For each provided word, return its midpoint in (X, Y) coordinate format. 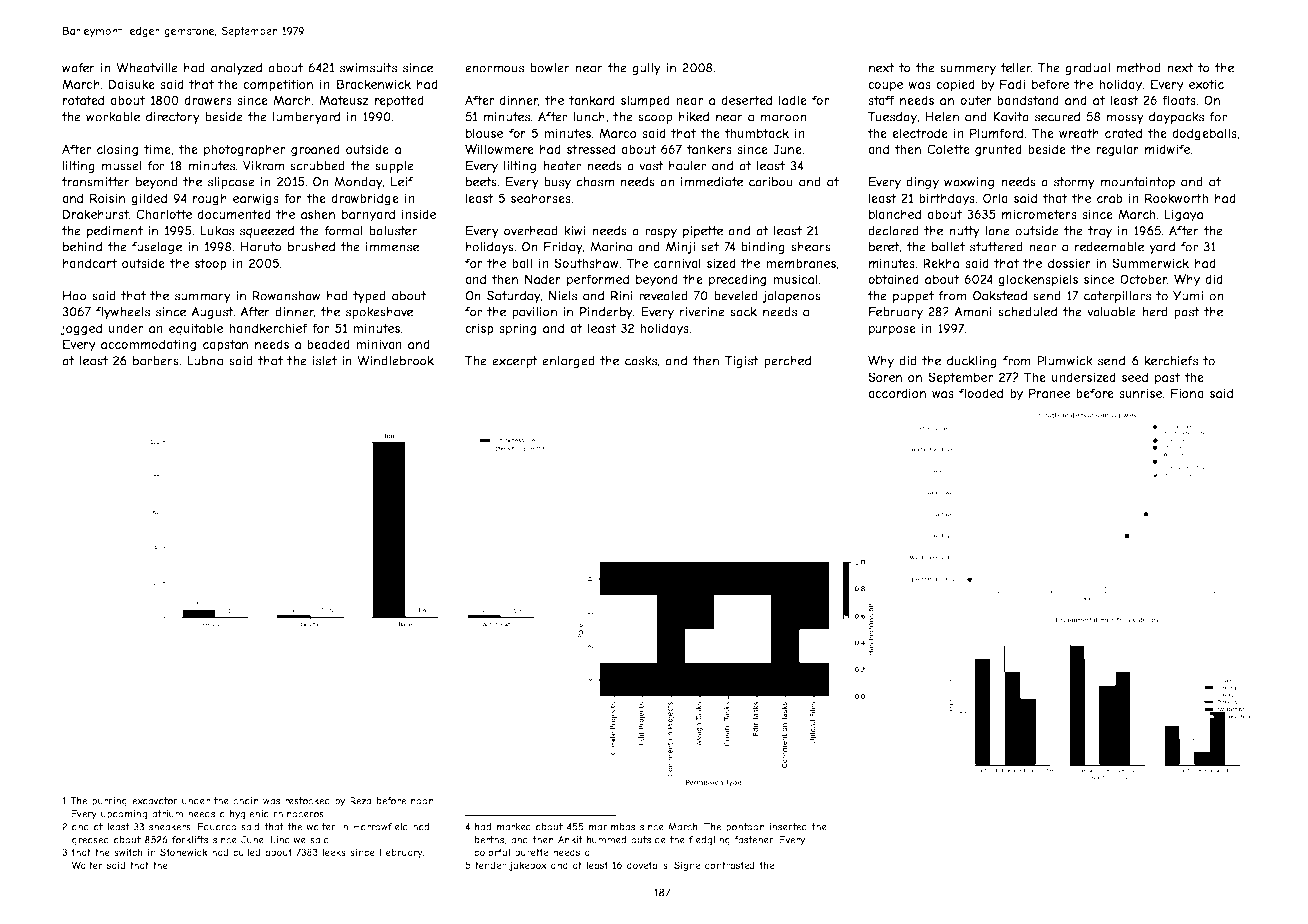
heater (562, 166)
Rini (622, 296)
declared (893, 231)
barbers (156, 361)
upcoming (124, 815)
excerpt (515, 362)
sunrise (1140, 393)
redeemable (1109, 247)
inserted (788, 827)
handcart (90, 263)
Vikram (263, 166)
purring (109, 802)
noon (422, 802)
